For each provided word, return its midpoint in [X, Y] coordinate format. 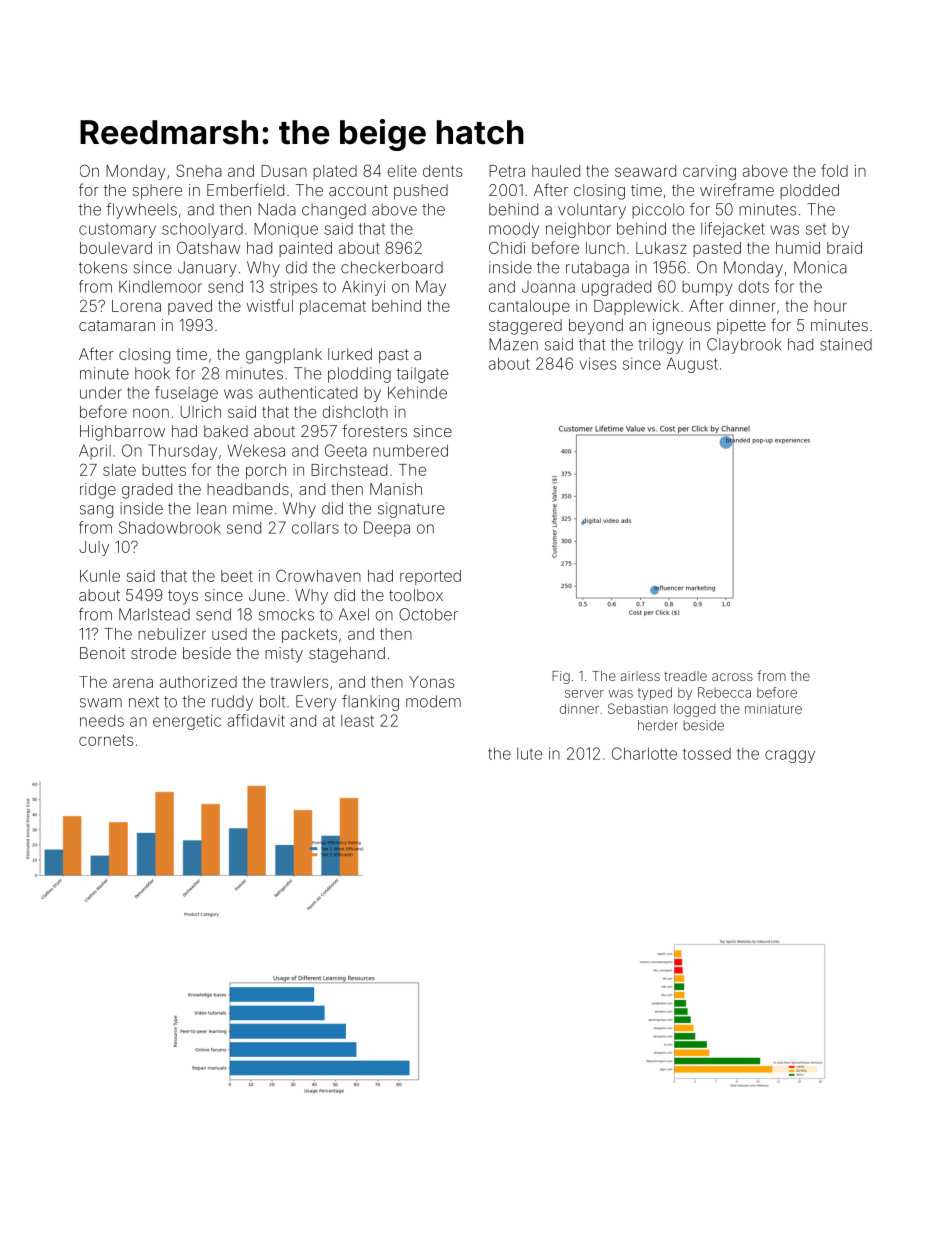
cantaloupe [529, 307]
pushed [421, 191]
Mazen [513, 344]
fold [834, 170]
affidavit [256, 720]
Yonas [431, 682]
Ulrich [201, 412]
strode [153, 653]
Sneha [199, 170]
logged [694, 710]
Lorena [136, 306]
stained [846, 344]
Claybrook [744, 346]
